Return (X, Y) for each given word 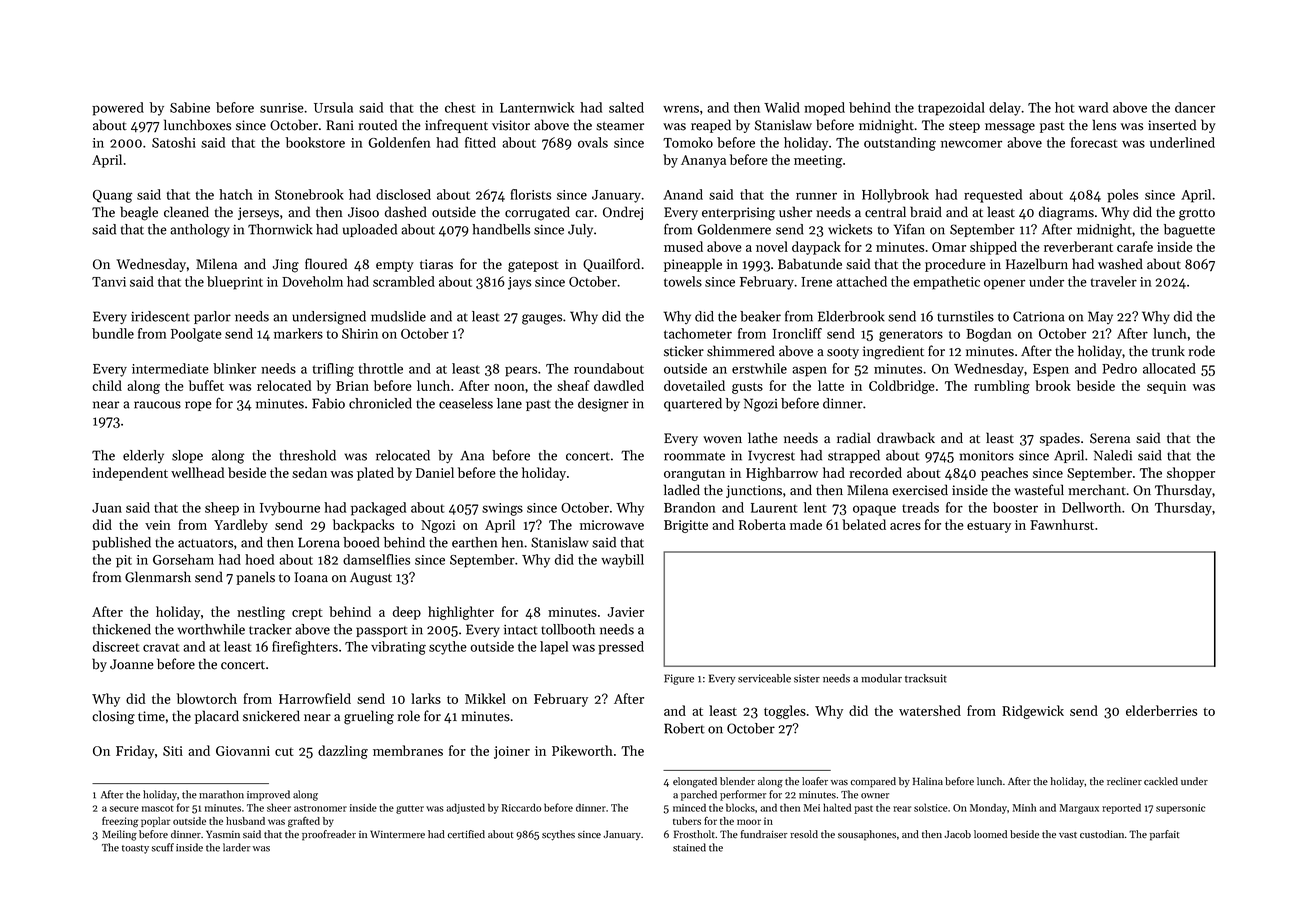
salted (626, 107)
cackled (1161, 781)
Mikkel (485, 698)
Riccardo (521, 807)
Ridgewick (1033, 712)
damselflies (376, 559)
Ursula (333, 107)
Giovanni (243, 751)
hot (1064, 107)
